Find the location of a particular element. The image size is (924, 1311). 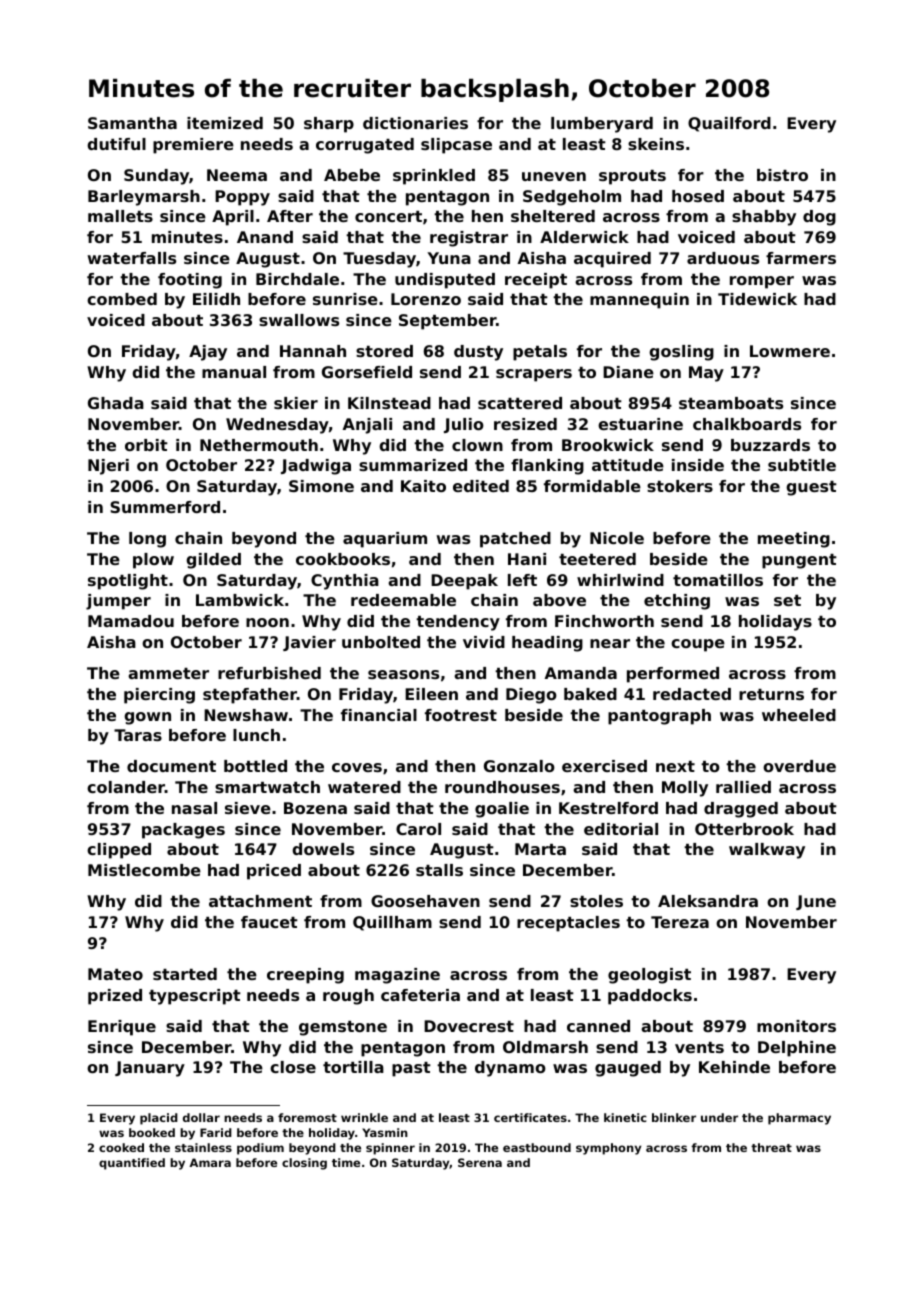

baked is located at coordinates (590, 694).
